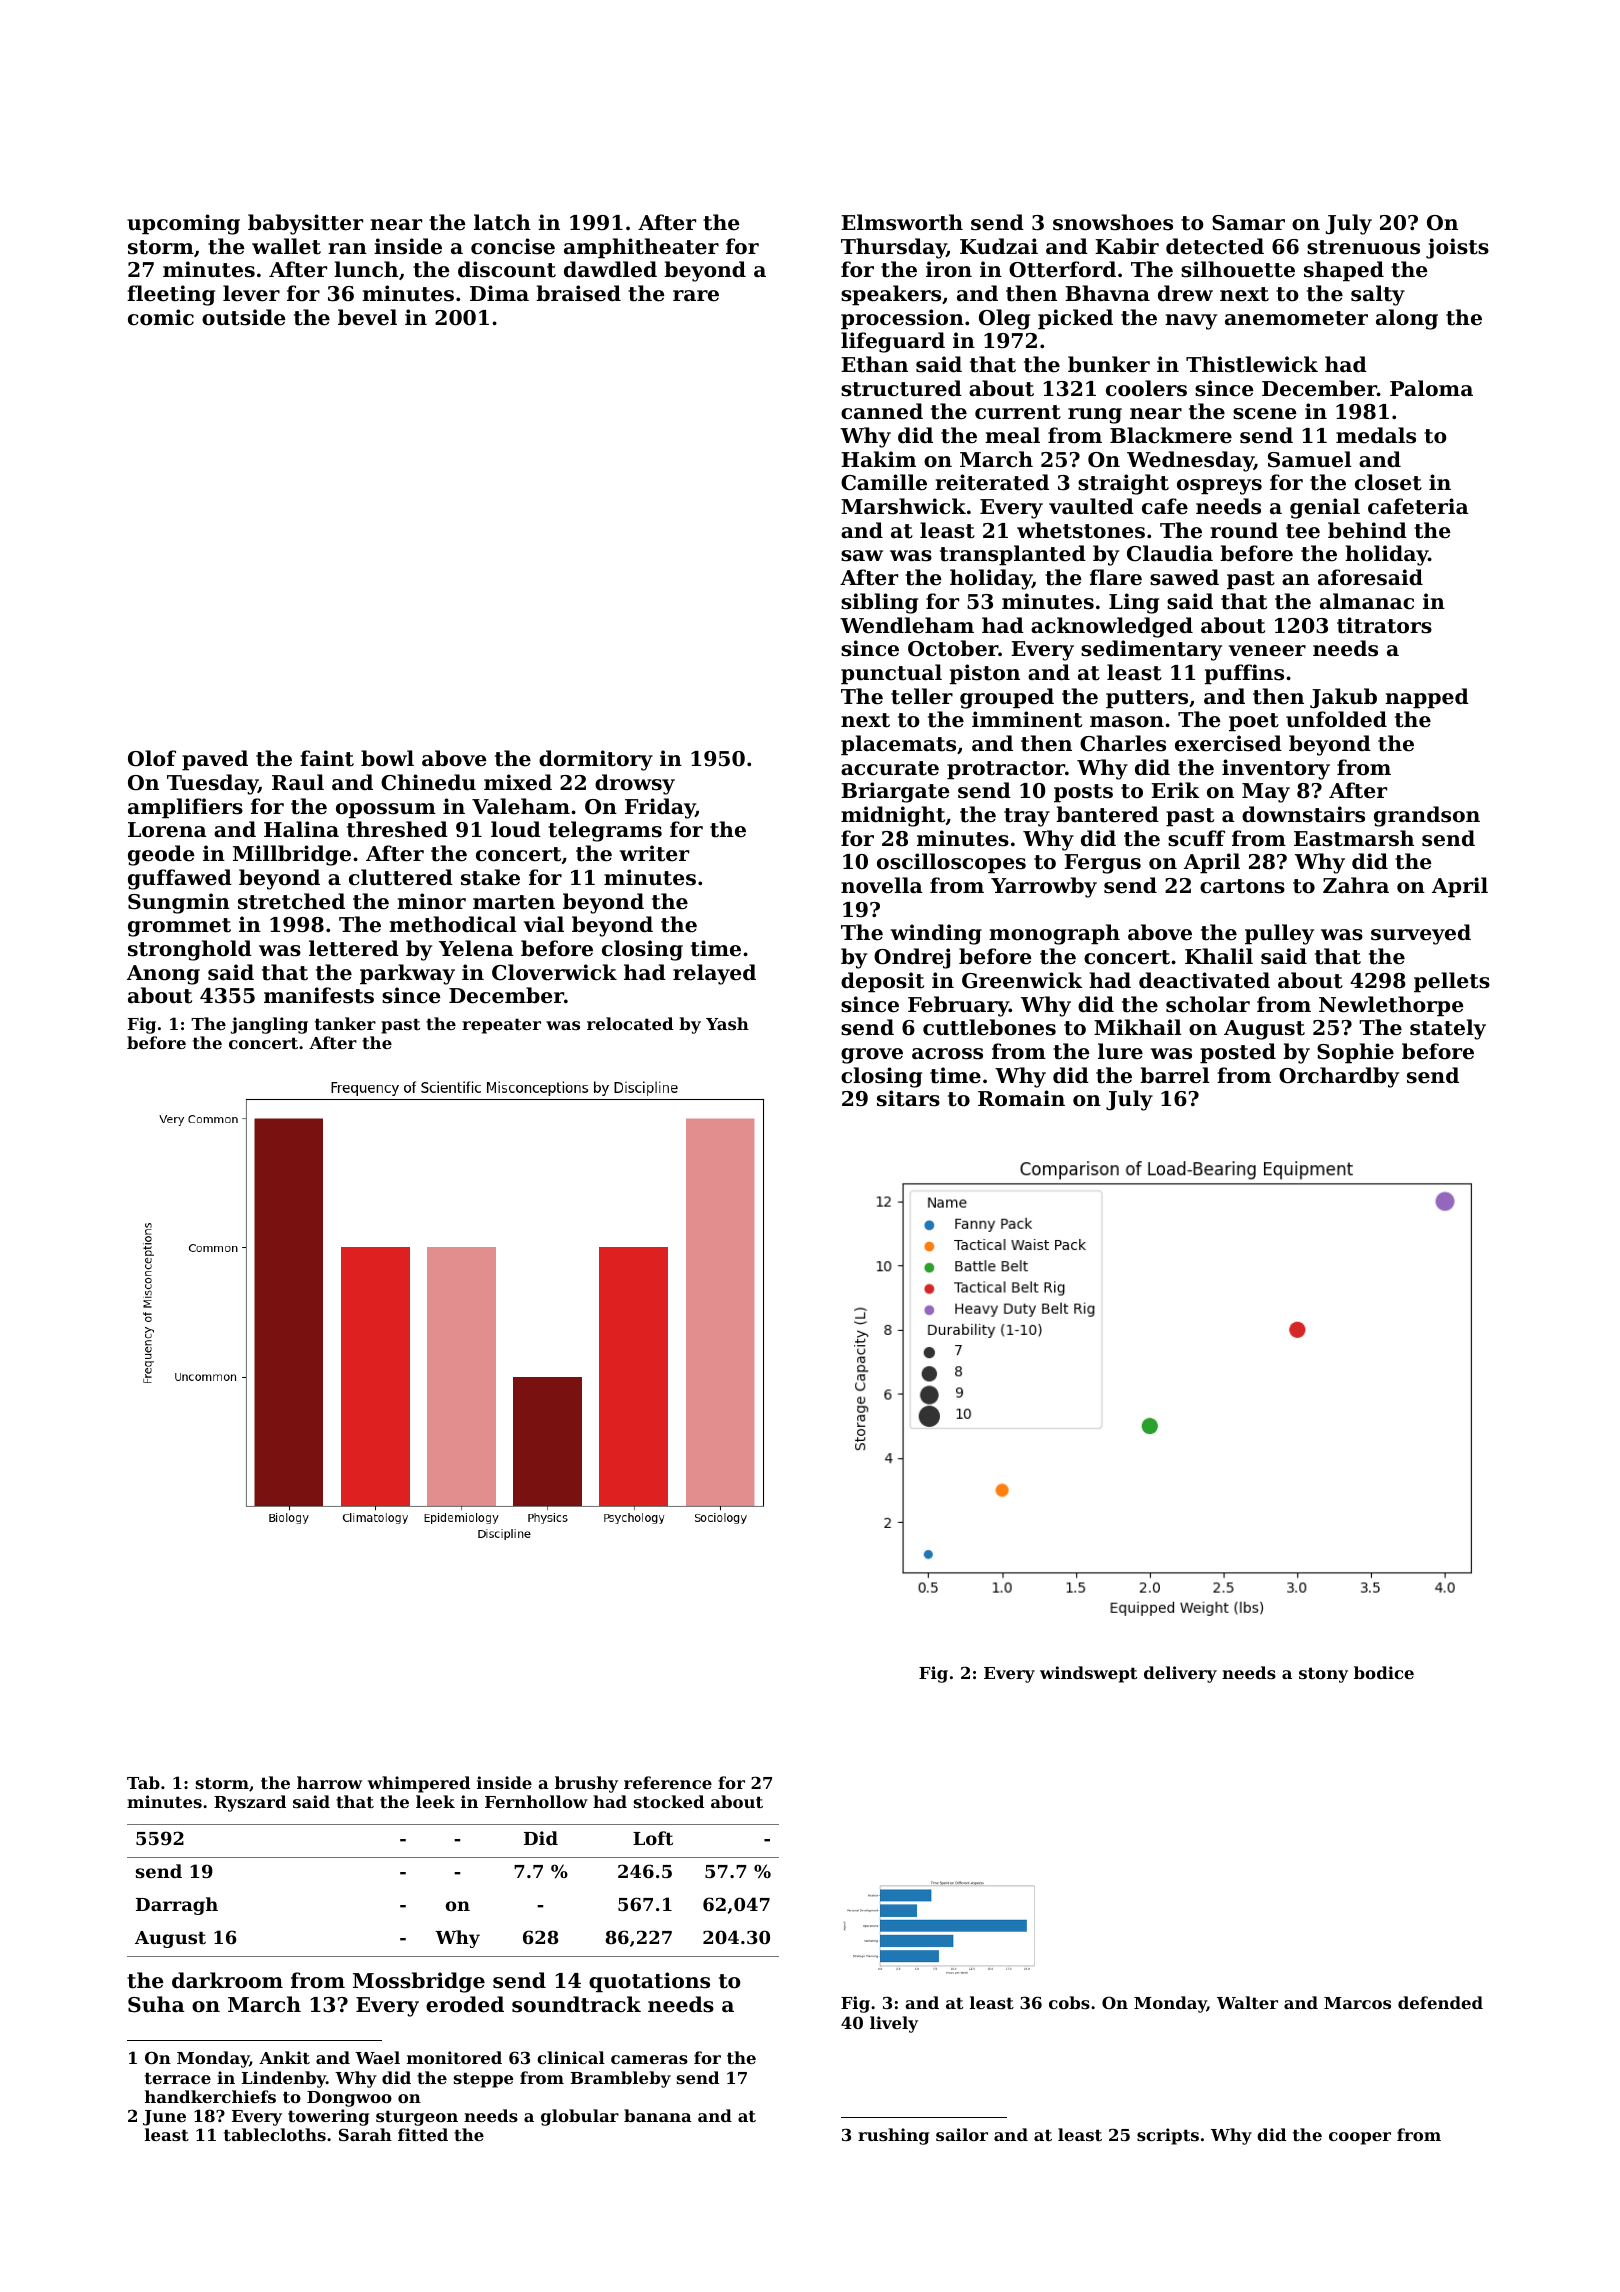 This document has width=1620, height=2292. What do you see at coordinates (908, 1098) in the document?
I see `sitars` at bounding box center [908, 1098].
